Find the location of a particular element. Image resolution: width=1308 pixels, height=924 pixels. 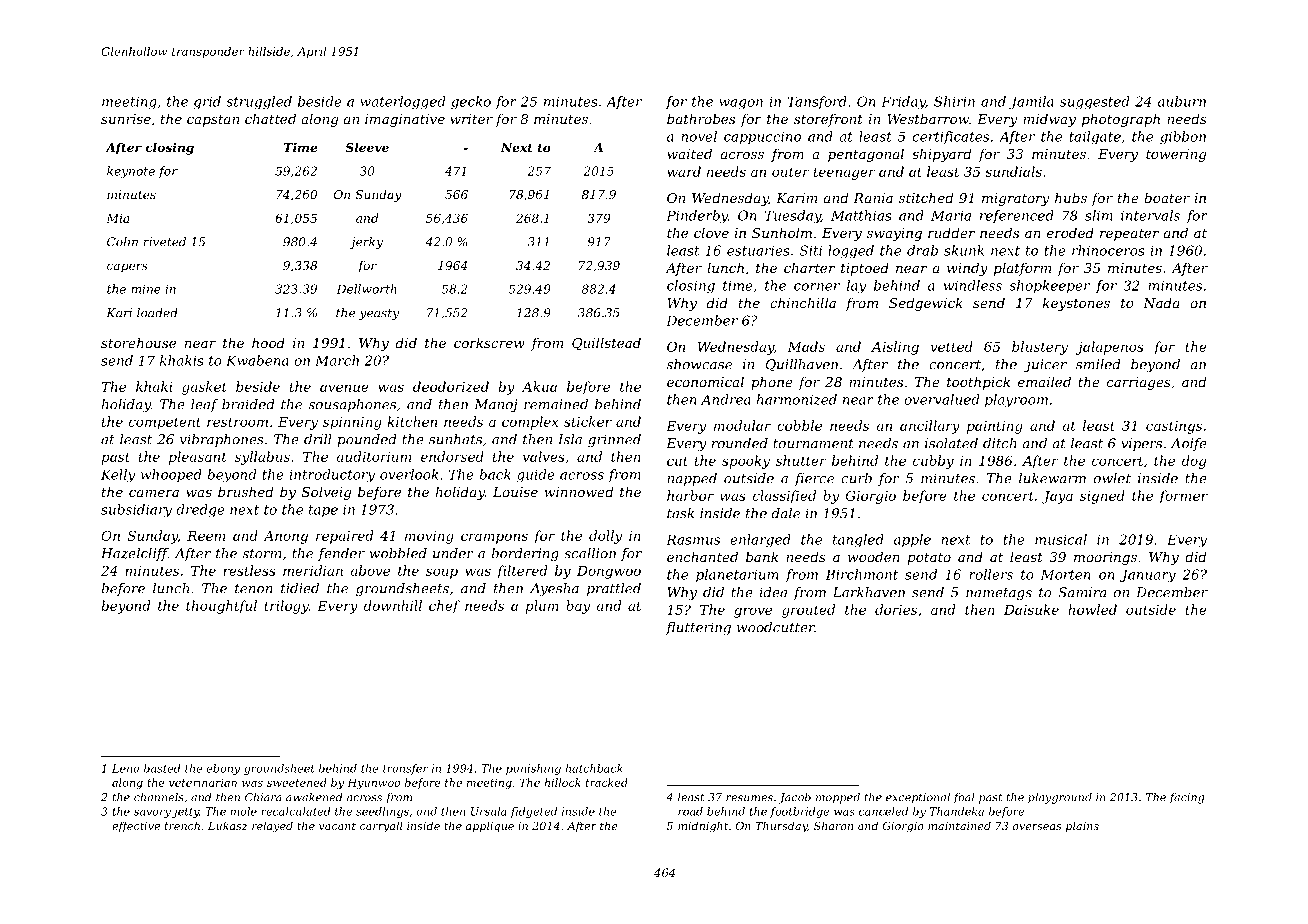

exceptional is located at coordinates (918, 798).
